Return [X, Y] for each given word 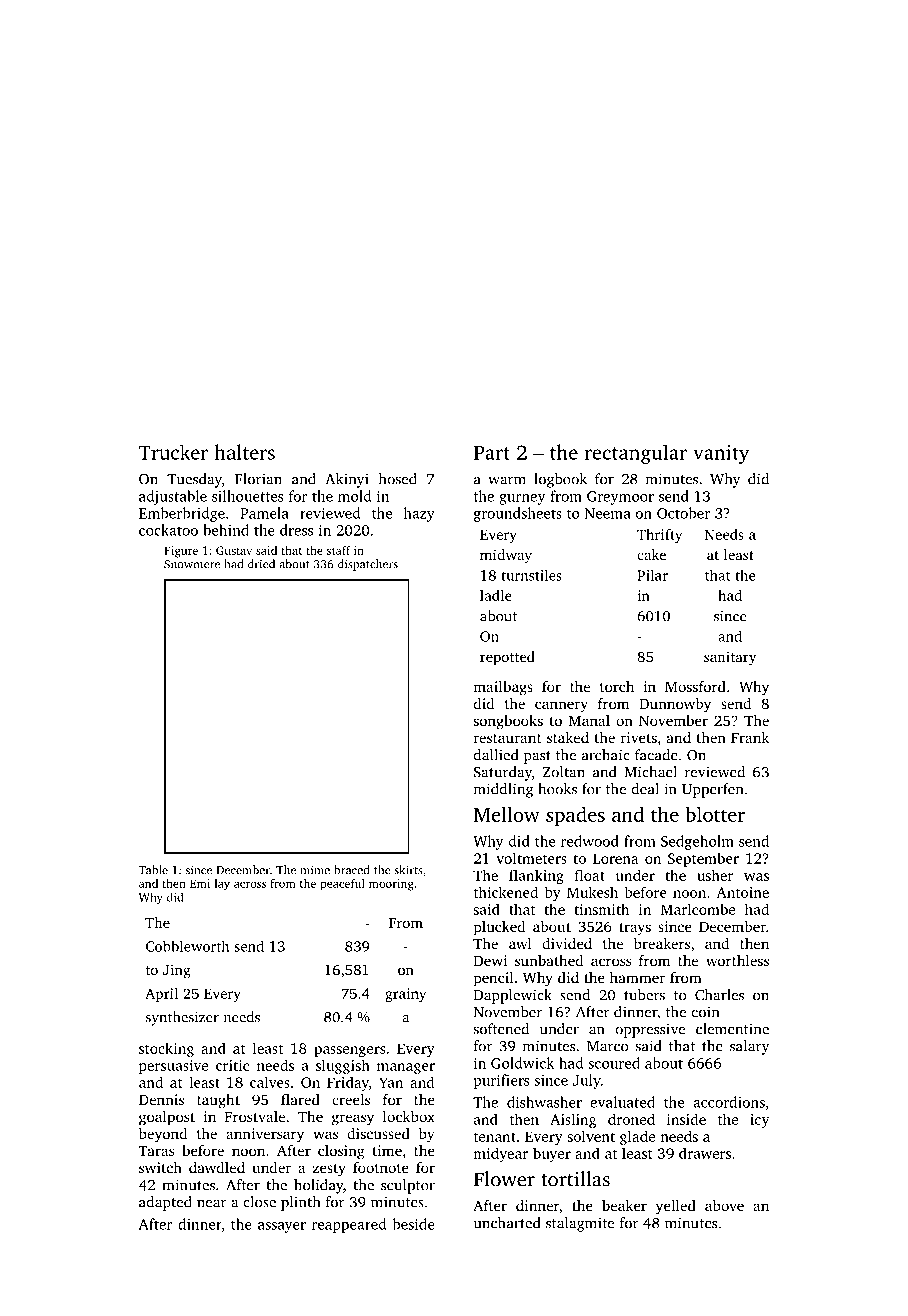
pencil [494, 979]
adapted [165, 1203]
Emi [200, 883]
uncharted [507, 1223]
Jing [177, 971]
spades [575, 816]
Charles [719, 995]
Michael [650, 772]
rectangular [635, 454]
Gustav [234, 550]
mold [354, 496]
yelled [676, 1207]
